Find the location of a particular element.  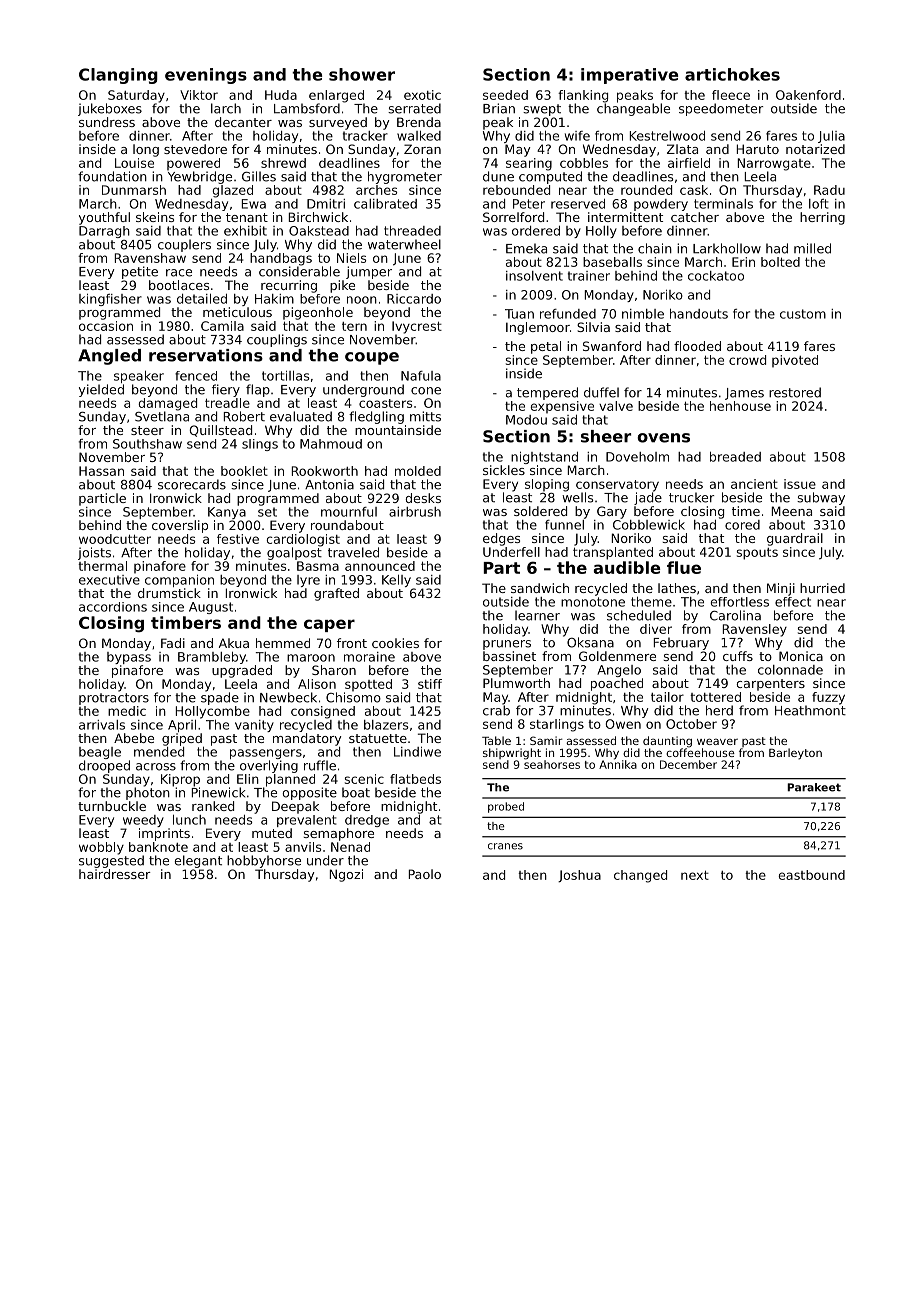

noon is located at coordinates (362, 300).
